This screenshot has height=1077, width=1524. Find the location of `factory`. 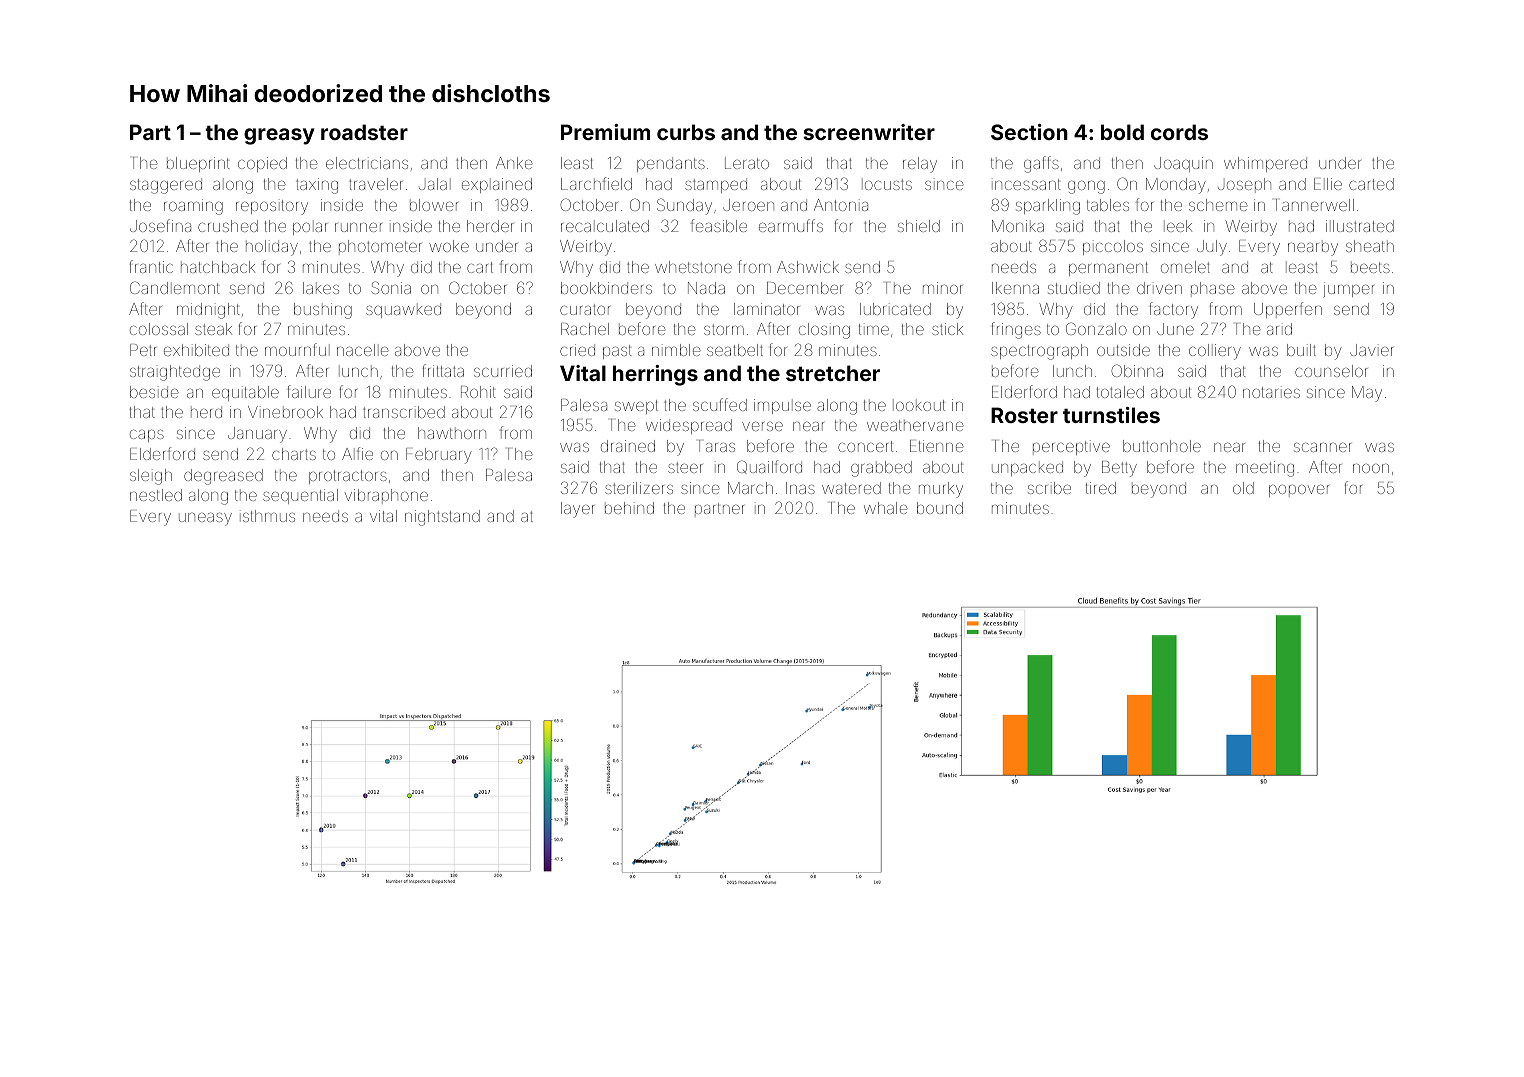

factory is located at coordinates (1174, 310).
